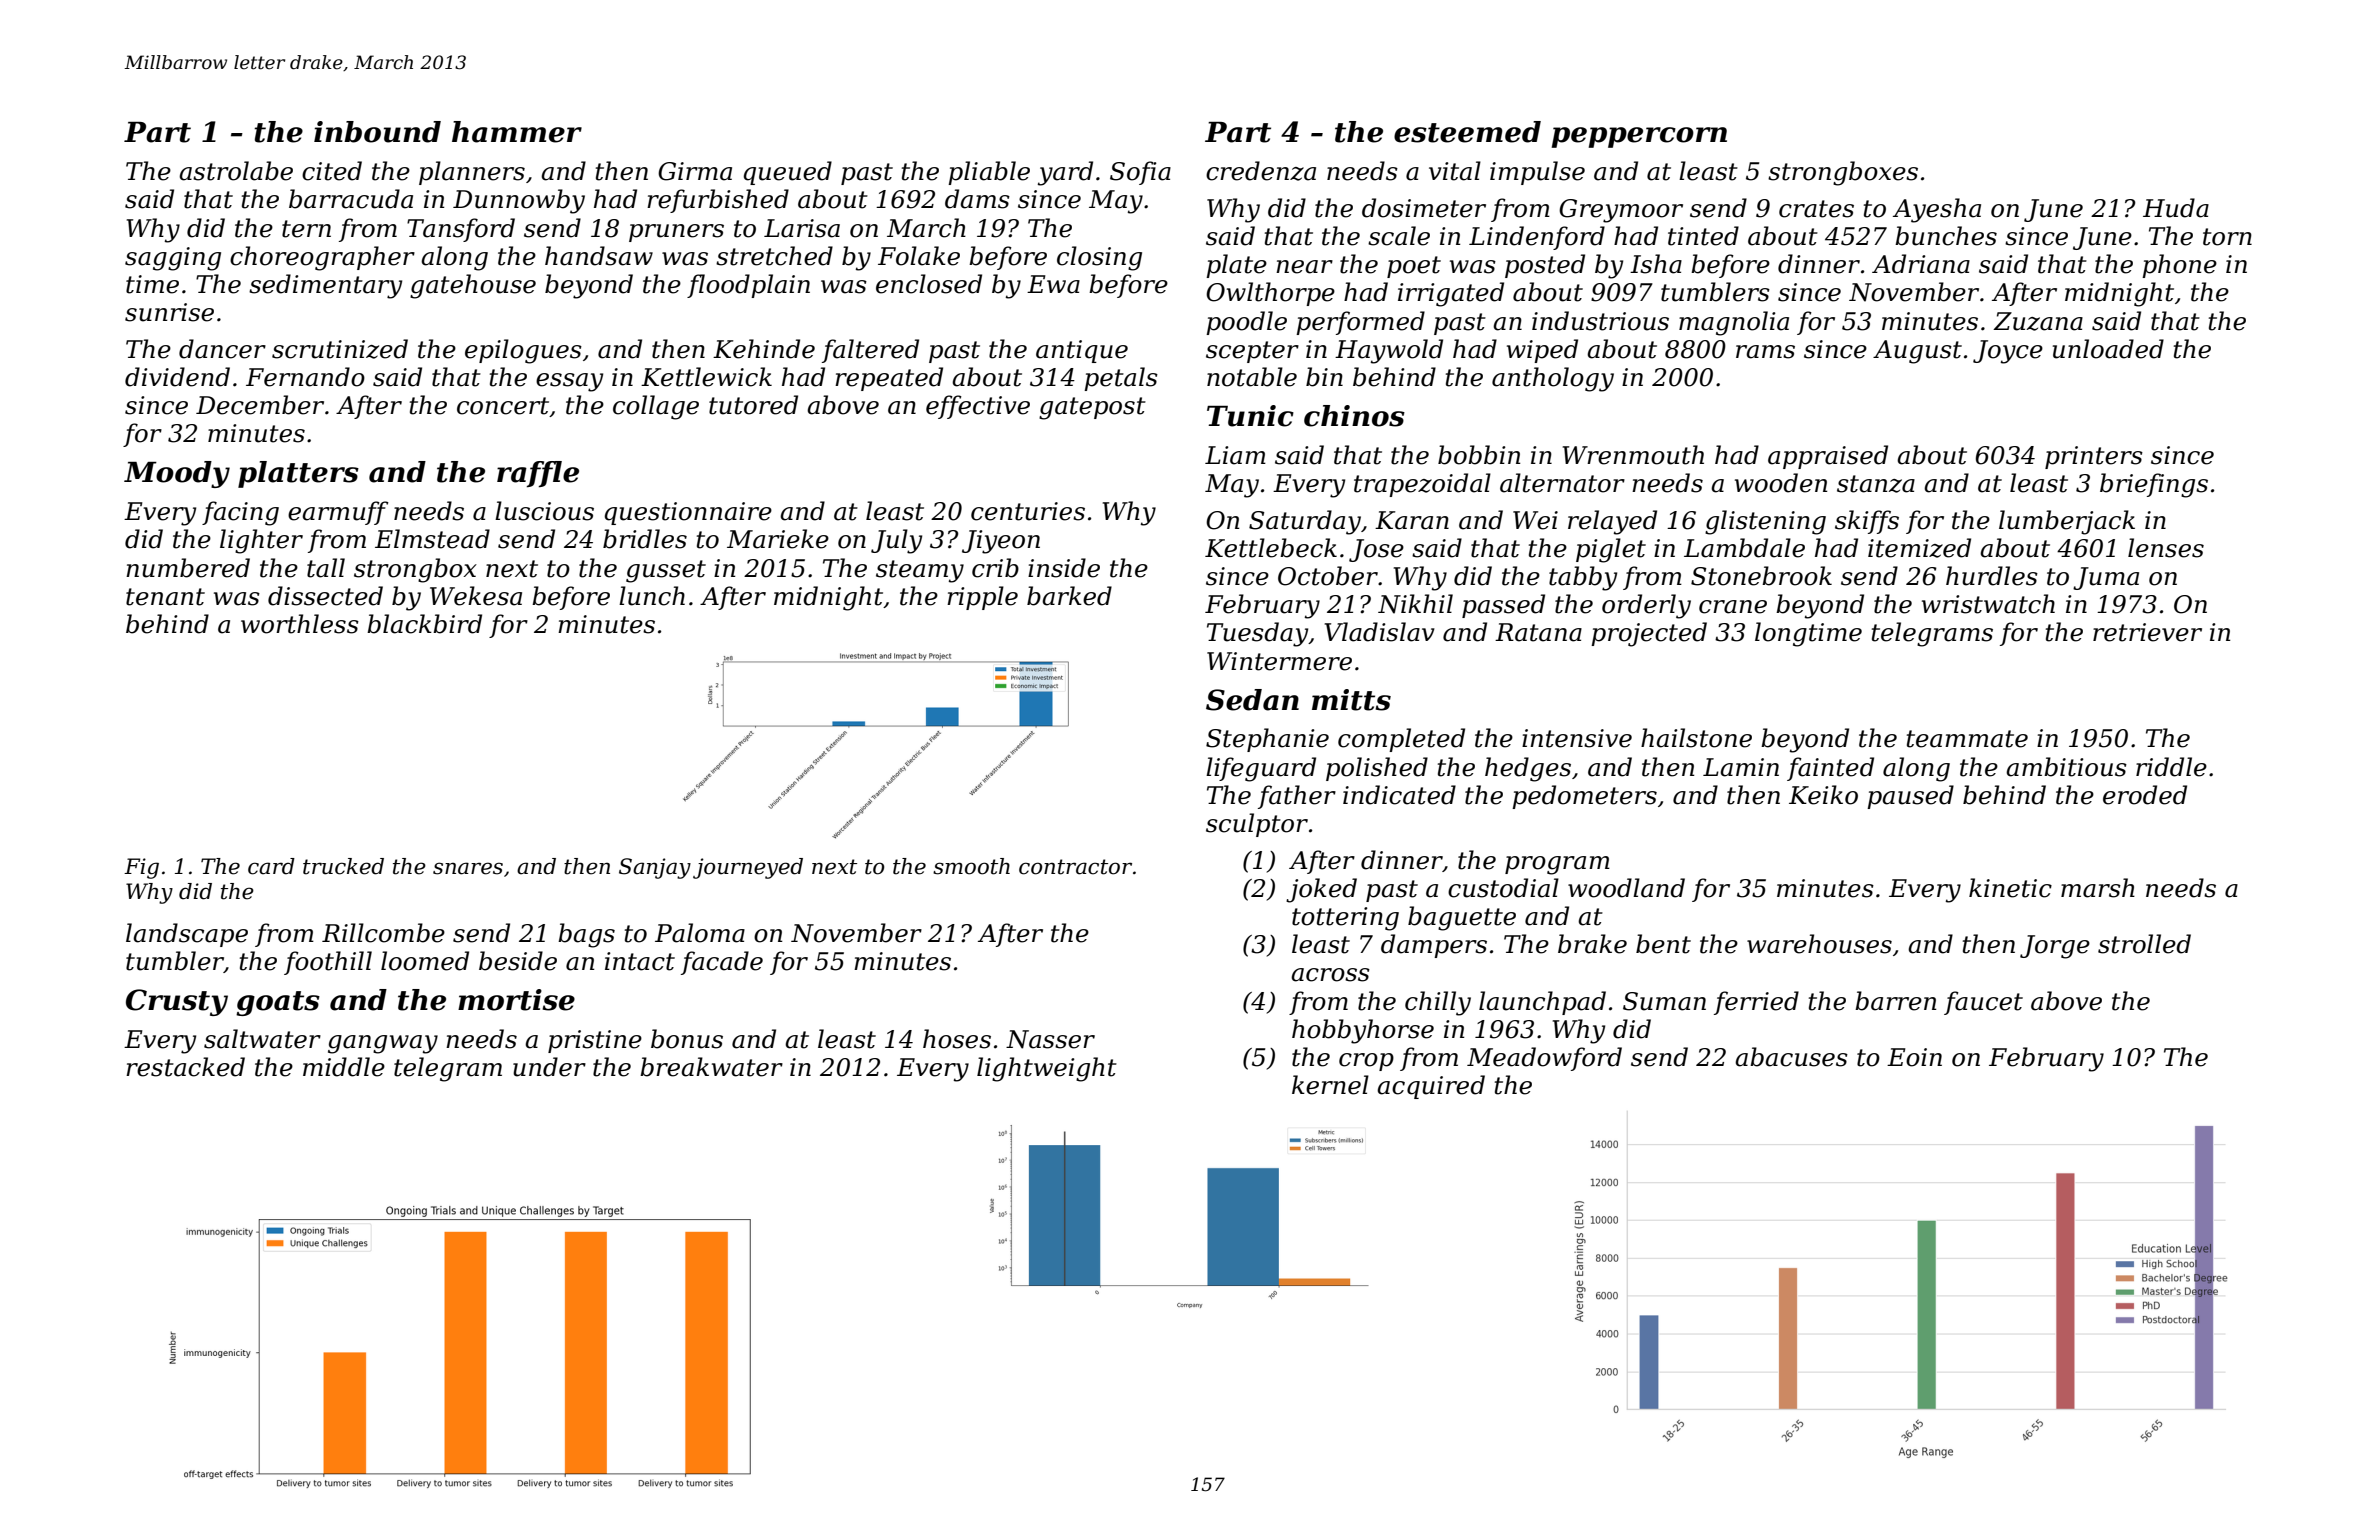 This page has width=2380, height=1540. I want to click on launchpad, so click(1542, 1003).
